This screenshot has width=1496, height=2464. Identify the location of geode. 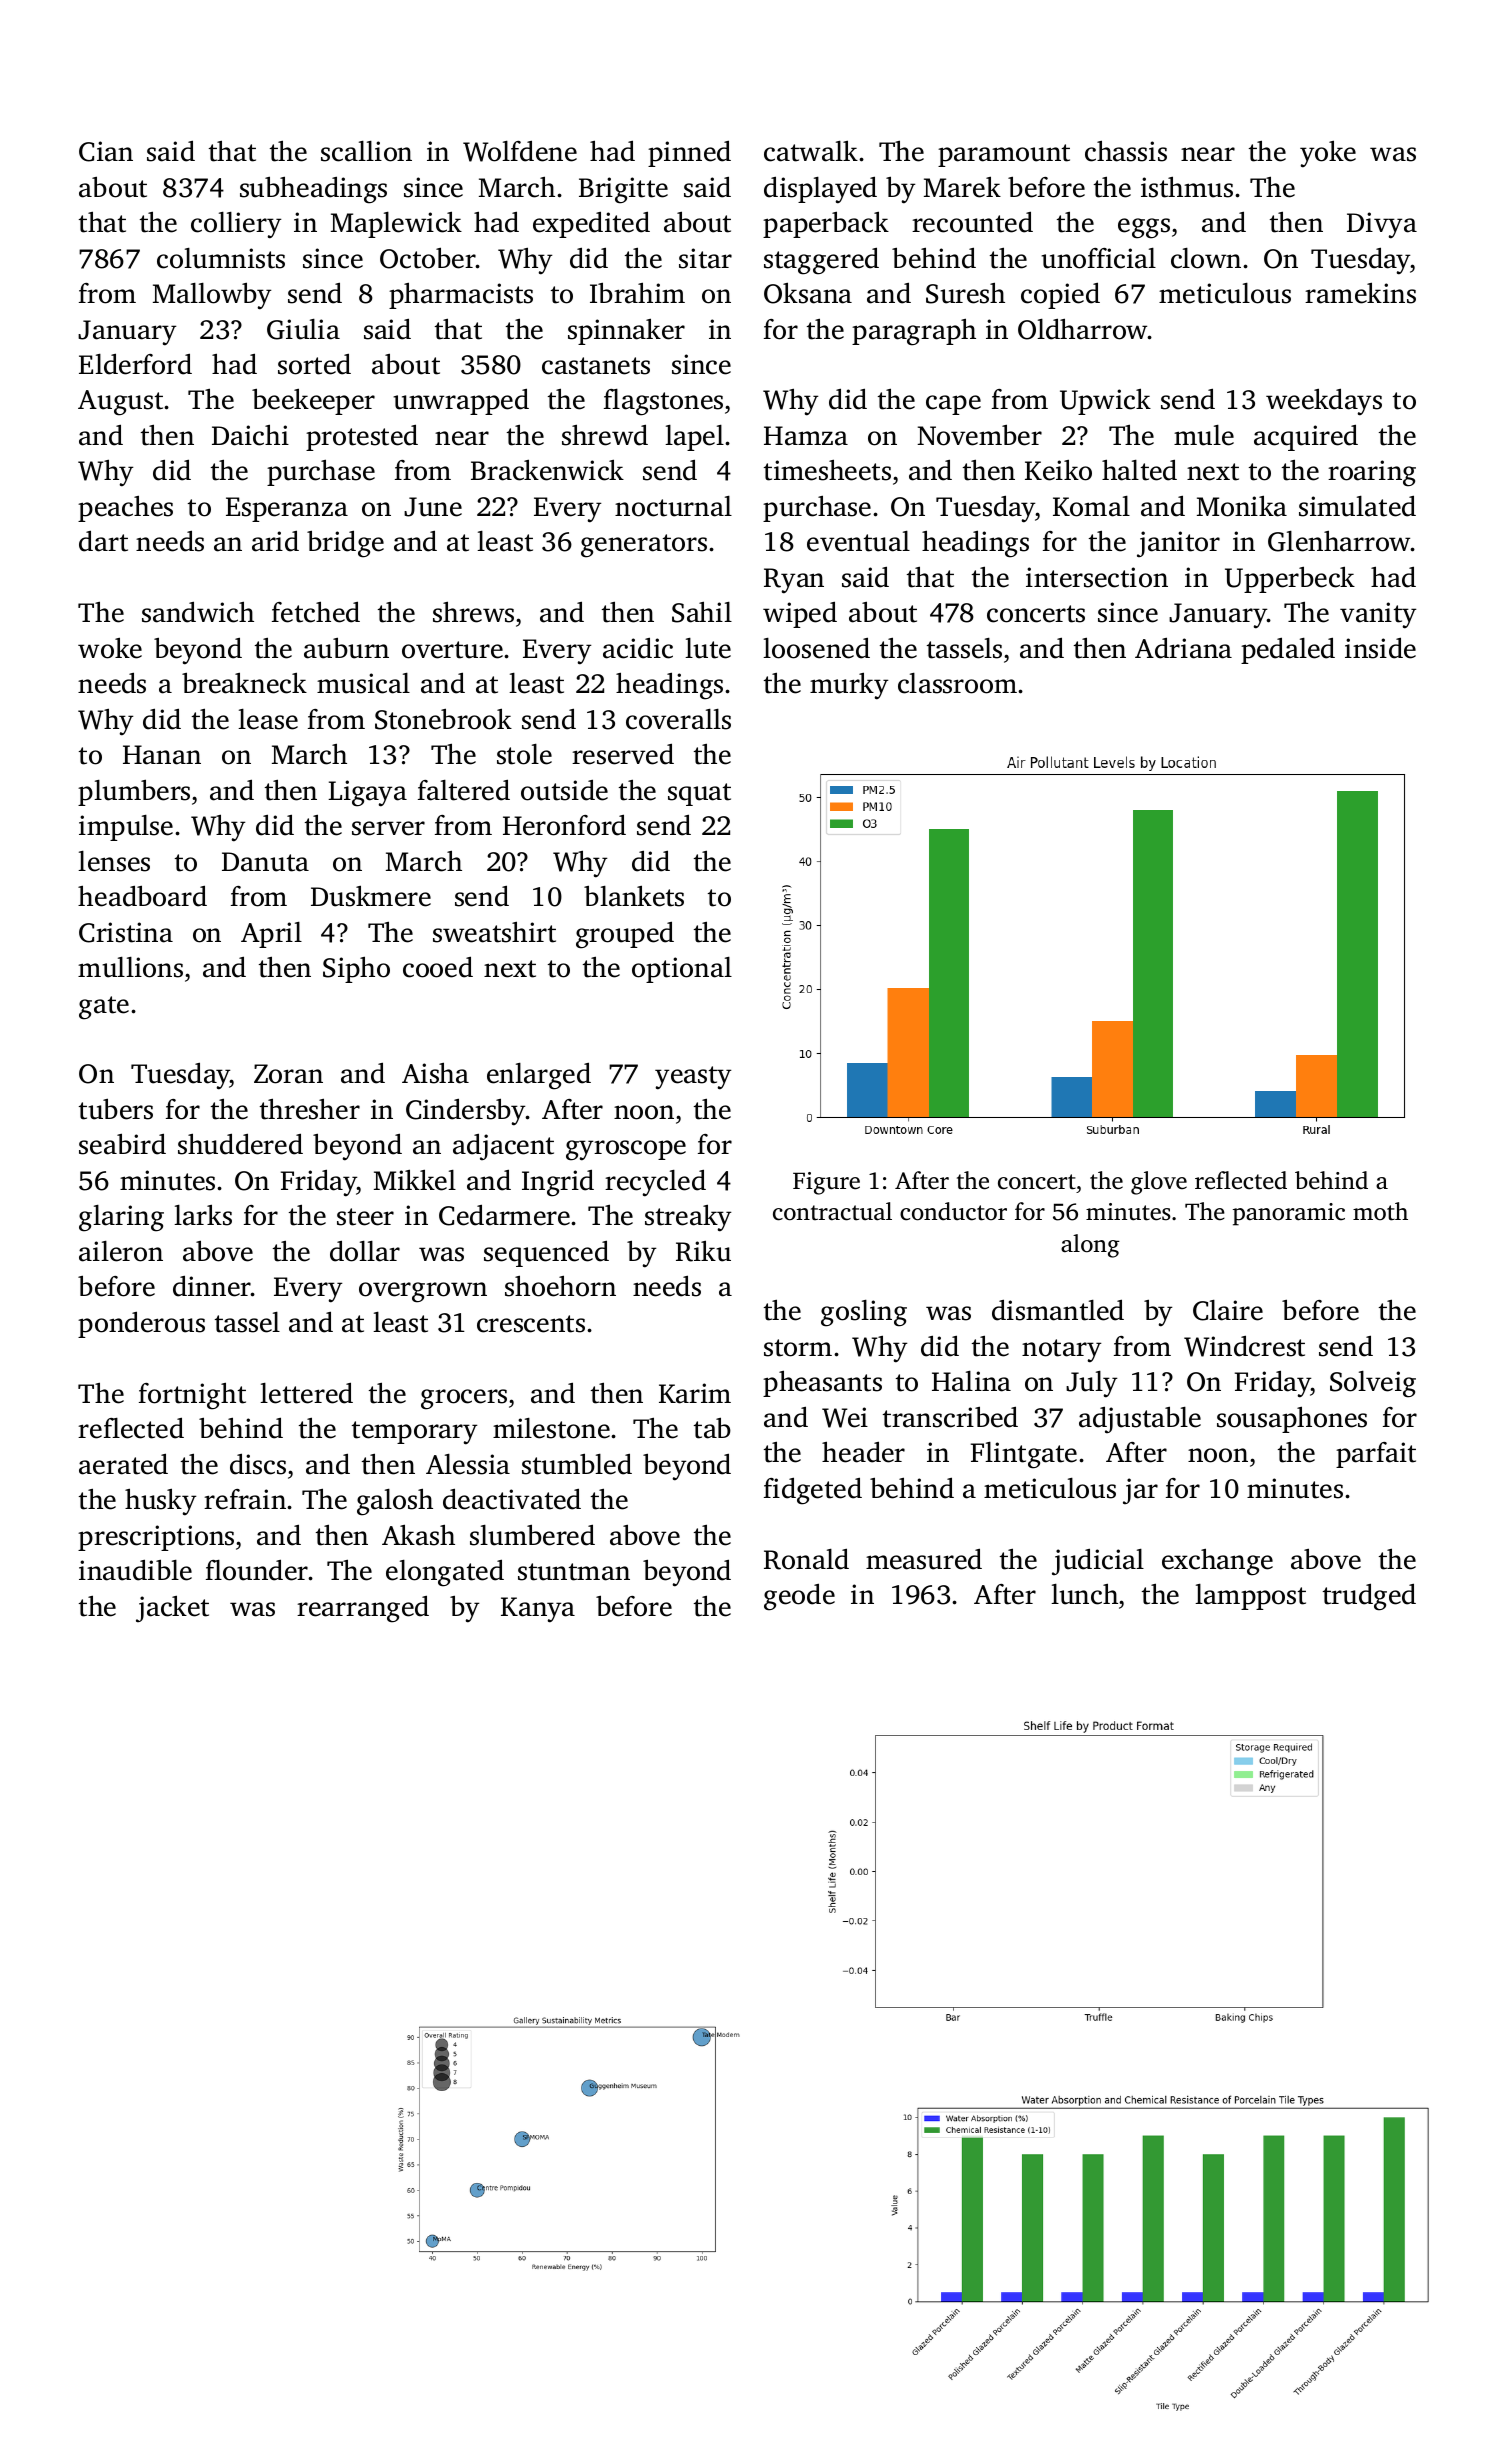
(799, 1597).
